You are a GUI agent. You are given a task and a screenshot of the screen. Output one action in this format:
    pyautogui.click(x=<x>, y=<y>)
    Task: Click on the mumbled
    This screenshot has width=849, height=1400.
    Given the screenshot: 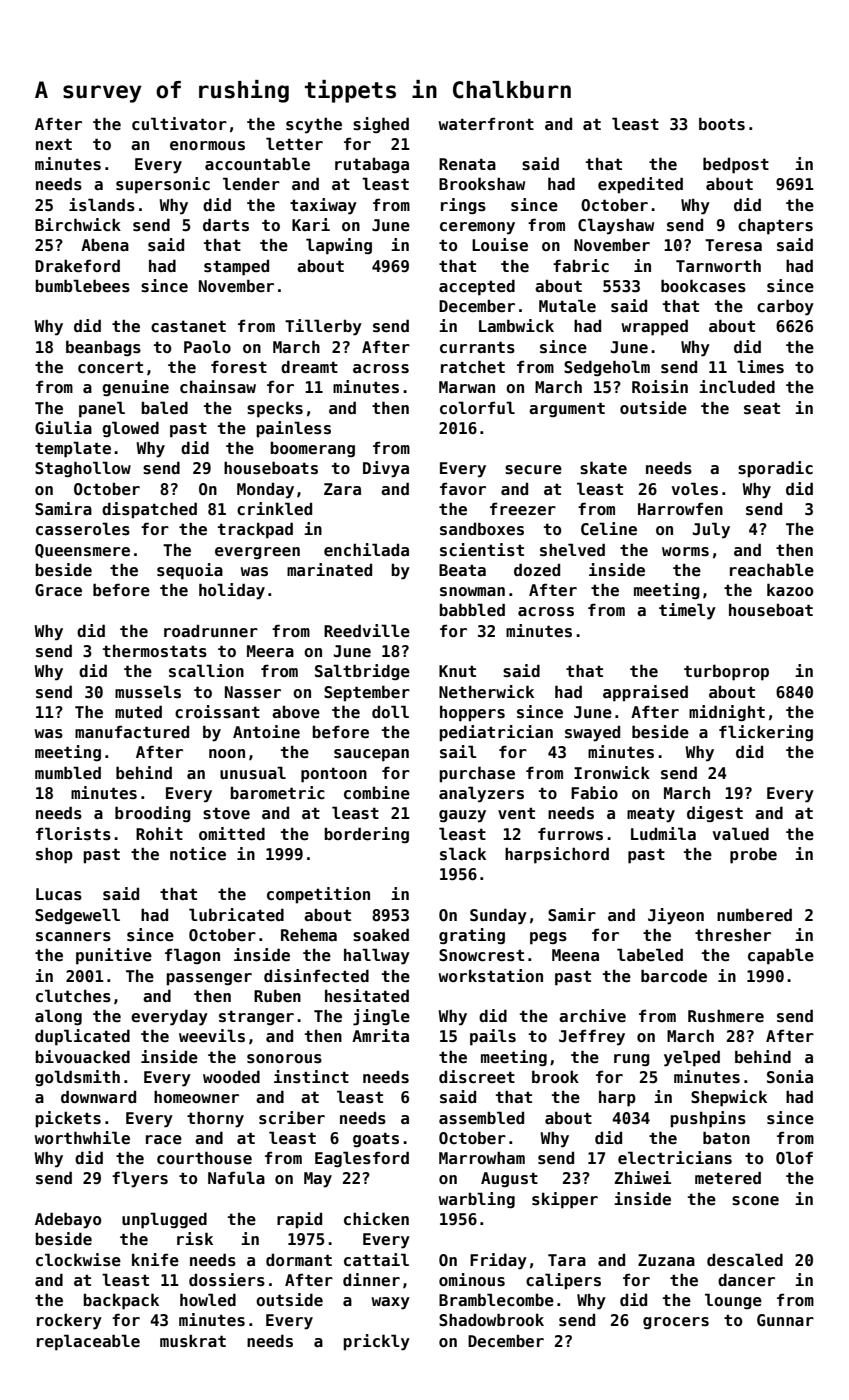 What is the action you would take?
    pyautogui.click(x=68, y=772)
